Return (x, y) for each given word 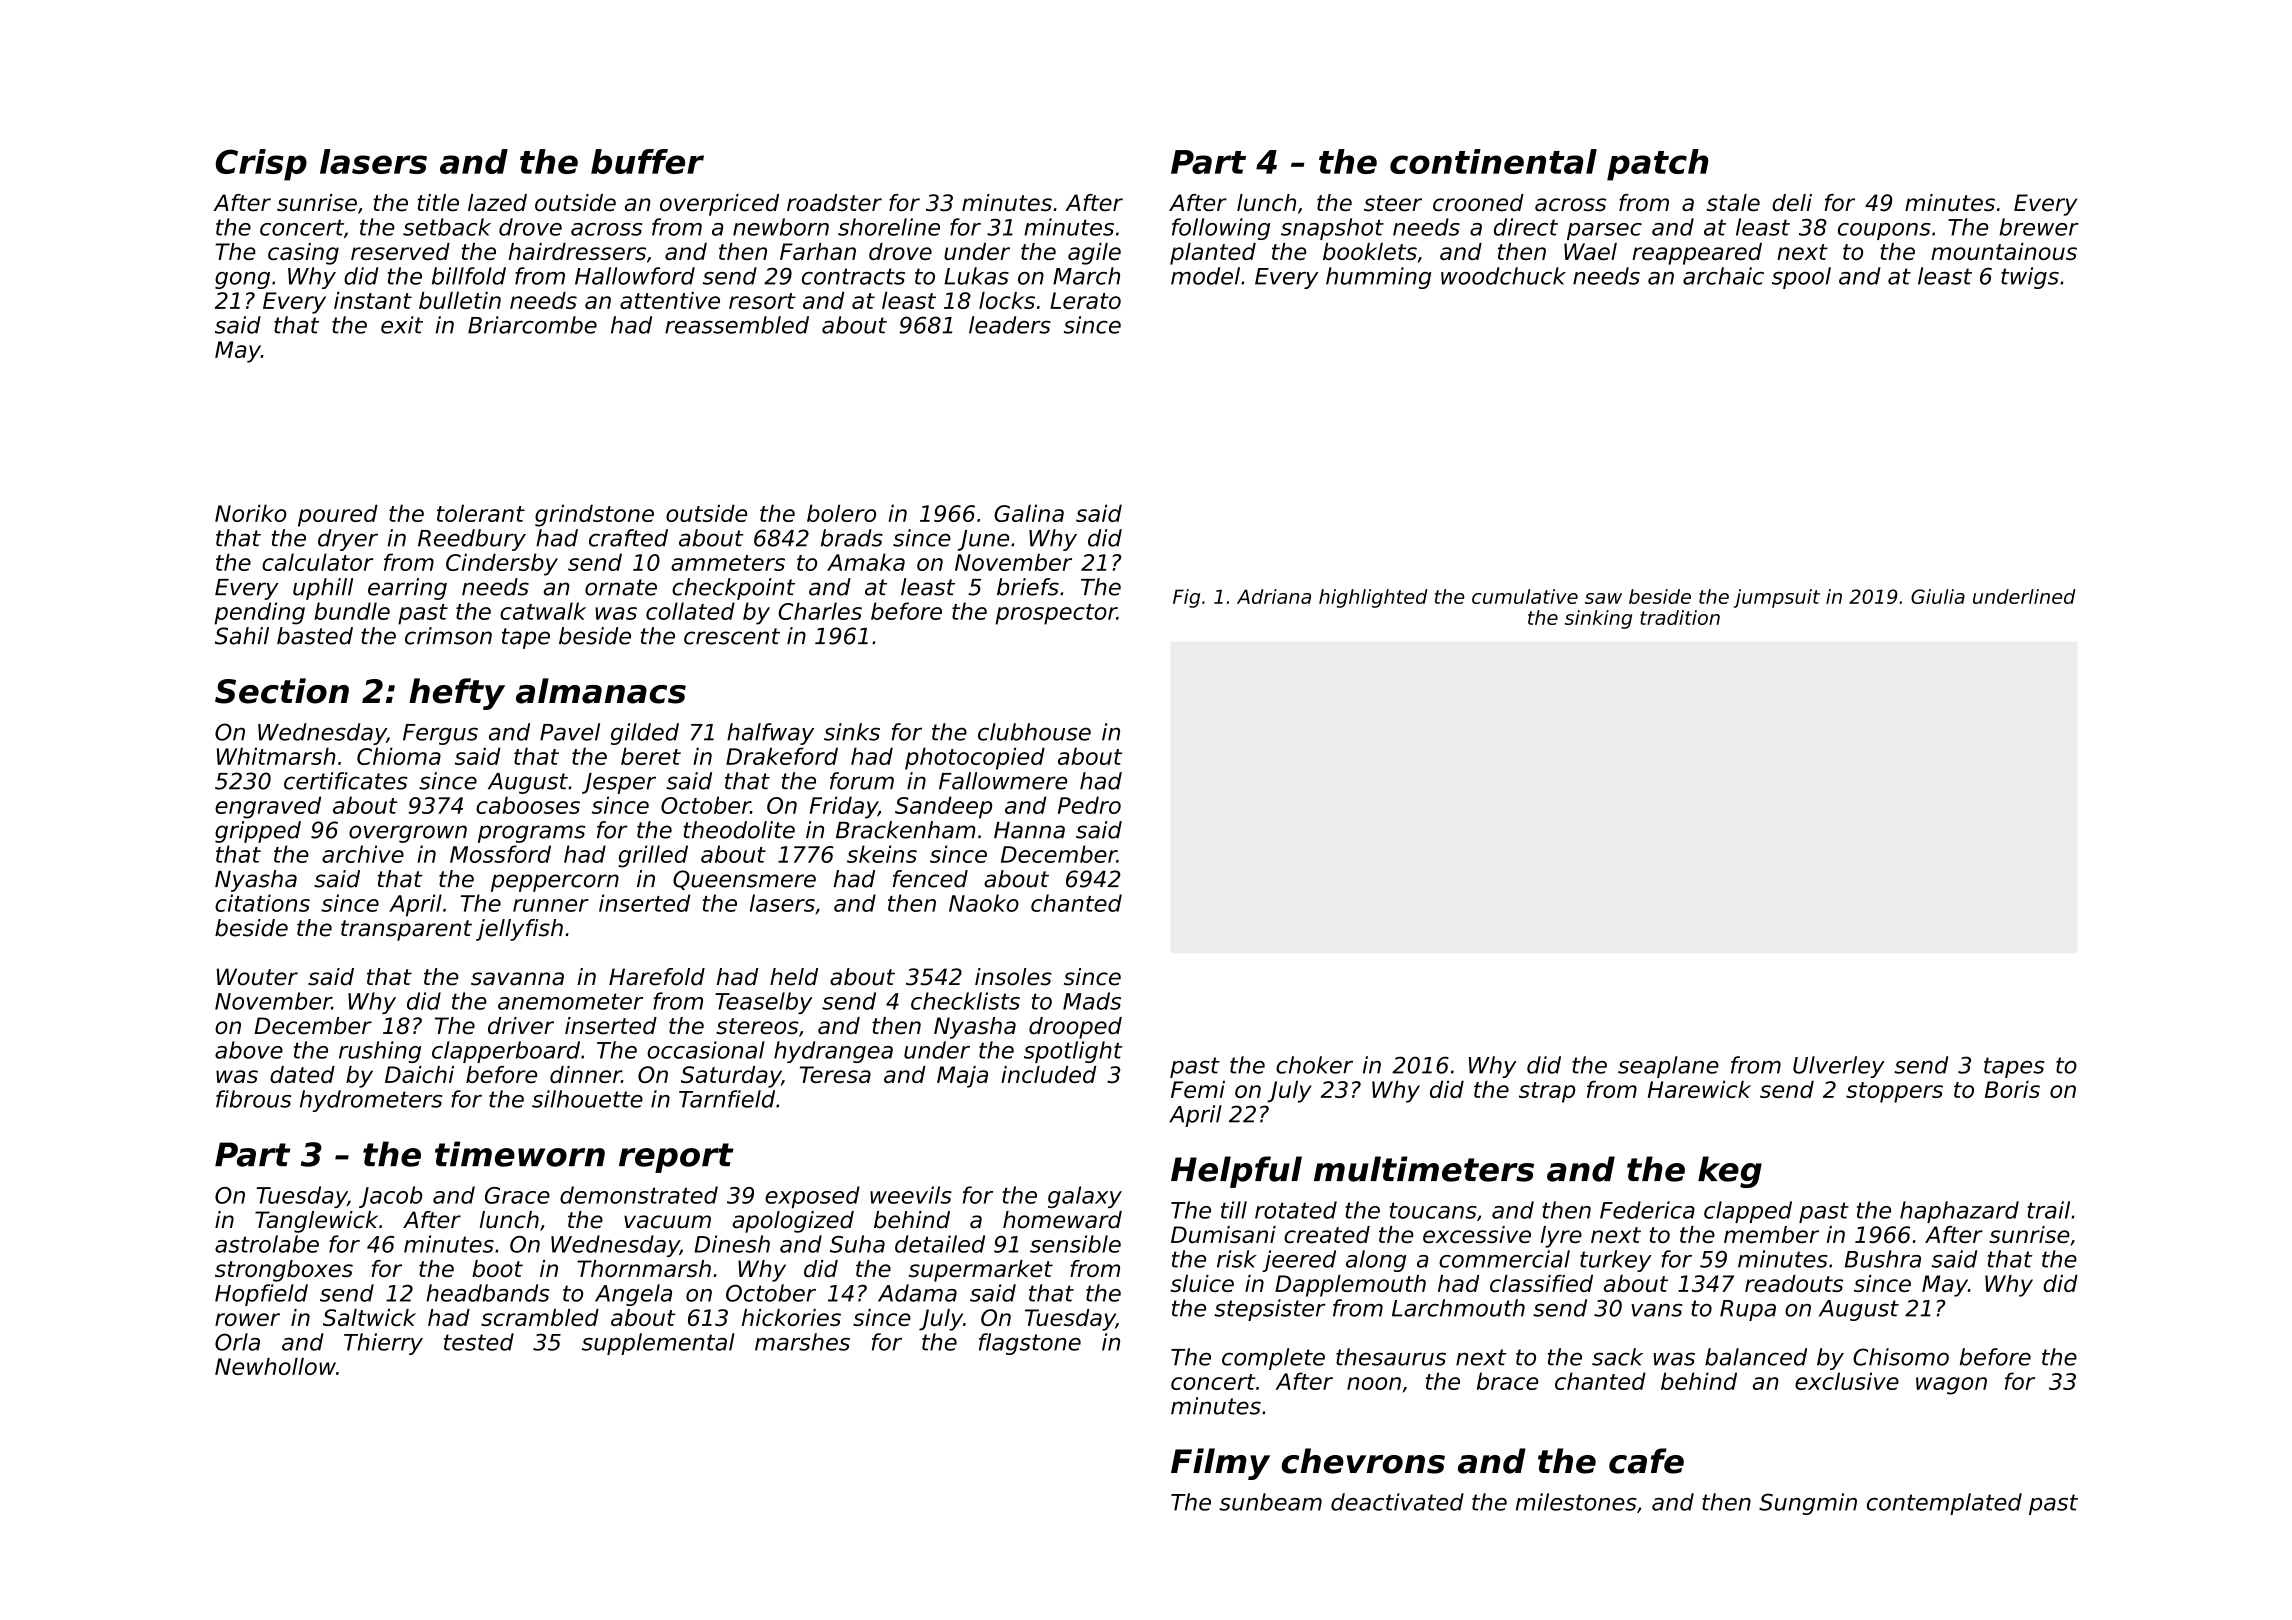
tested (479, 1342)
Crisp (261, 165)
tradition (1680, 617)
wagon (1951, 1386)
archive (363, 854)
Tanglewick (316, 1222)
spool (1801, 278)
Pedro (1089, 805)
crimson (448, 636)
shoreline (889, 227)
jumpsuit (1776, 598)
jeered (1299, 1261)
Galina (1029, 513)
